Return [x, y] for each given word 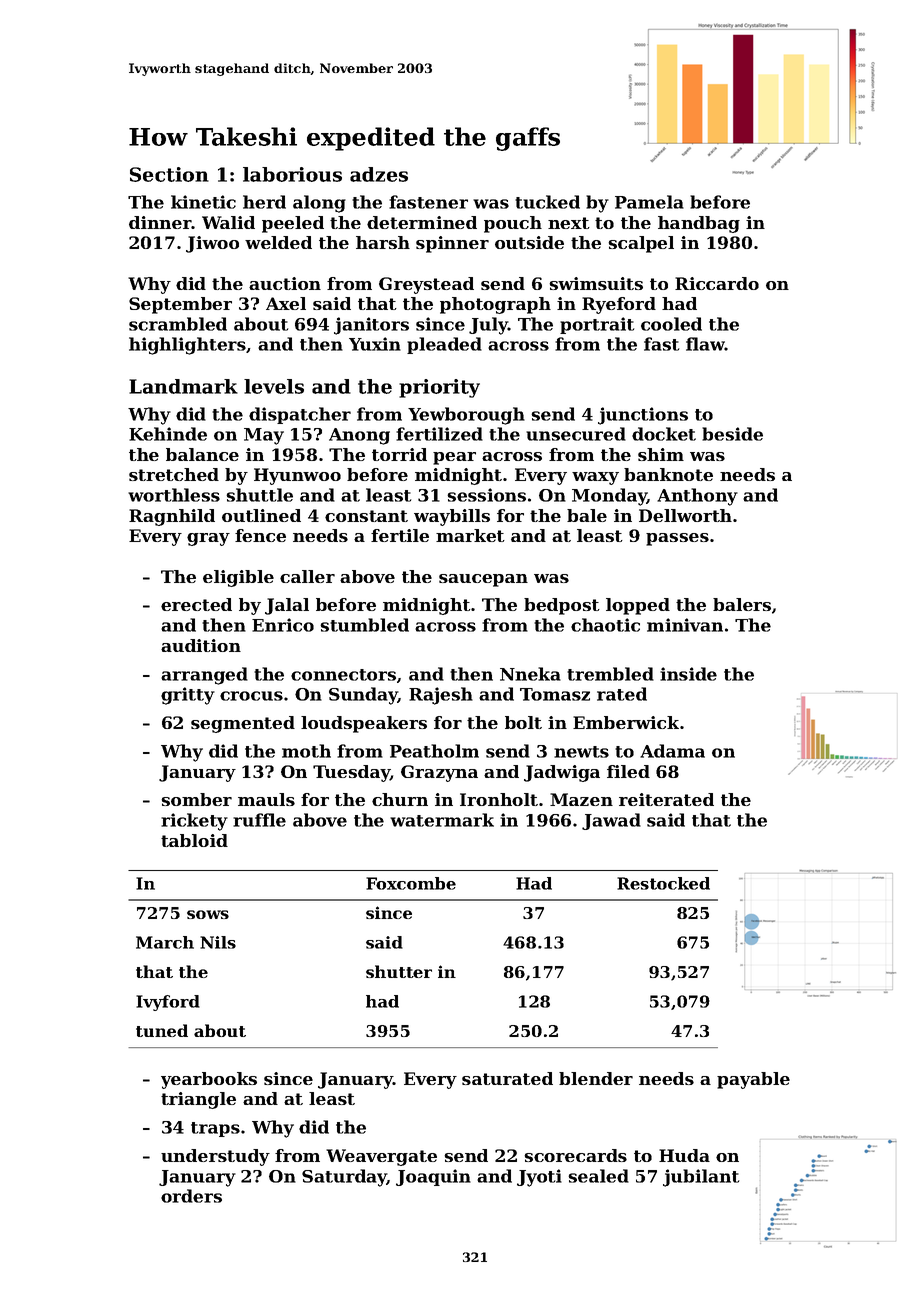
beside [732, 434]
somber [196, 799]
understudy [215, 1157]
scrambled [178, 324]
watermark [442, 820]
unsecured [576, 434]
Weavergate [381, 1157]
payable [753, 1080]
